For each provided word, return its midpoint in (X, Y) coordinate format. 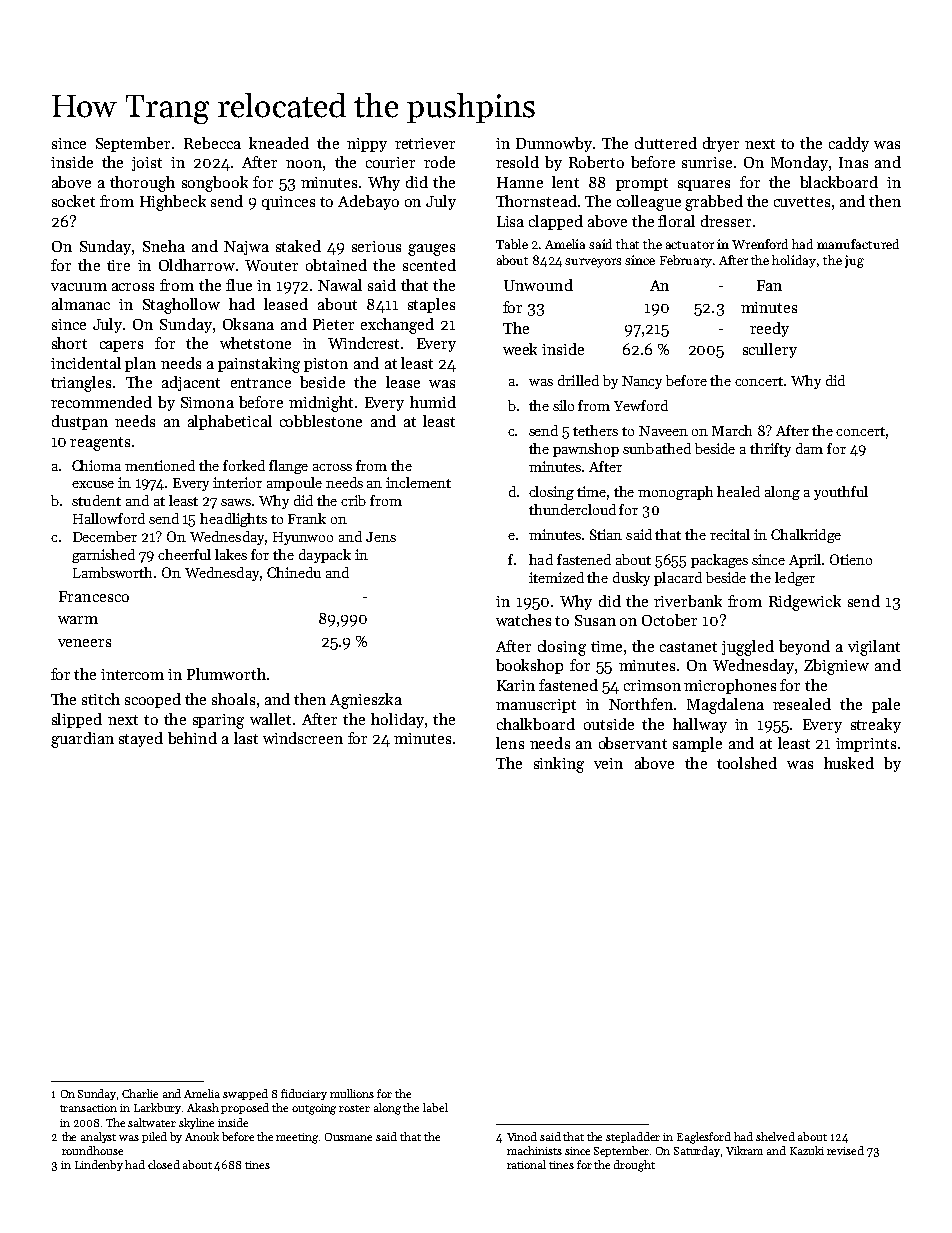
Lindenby (99, 1165)
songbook (215, 184)
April (805, 561)
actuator (690, 245)
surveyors (593, 263)
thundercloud (572, 509)
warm (78, 620)
